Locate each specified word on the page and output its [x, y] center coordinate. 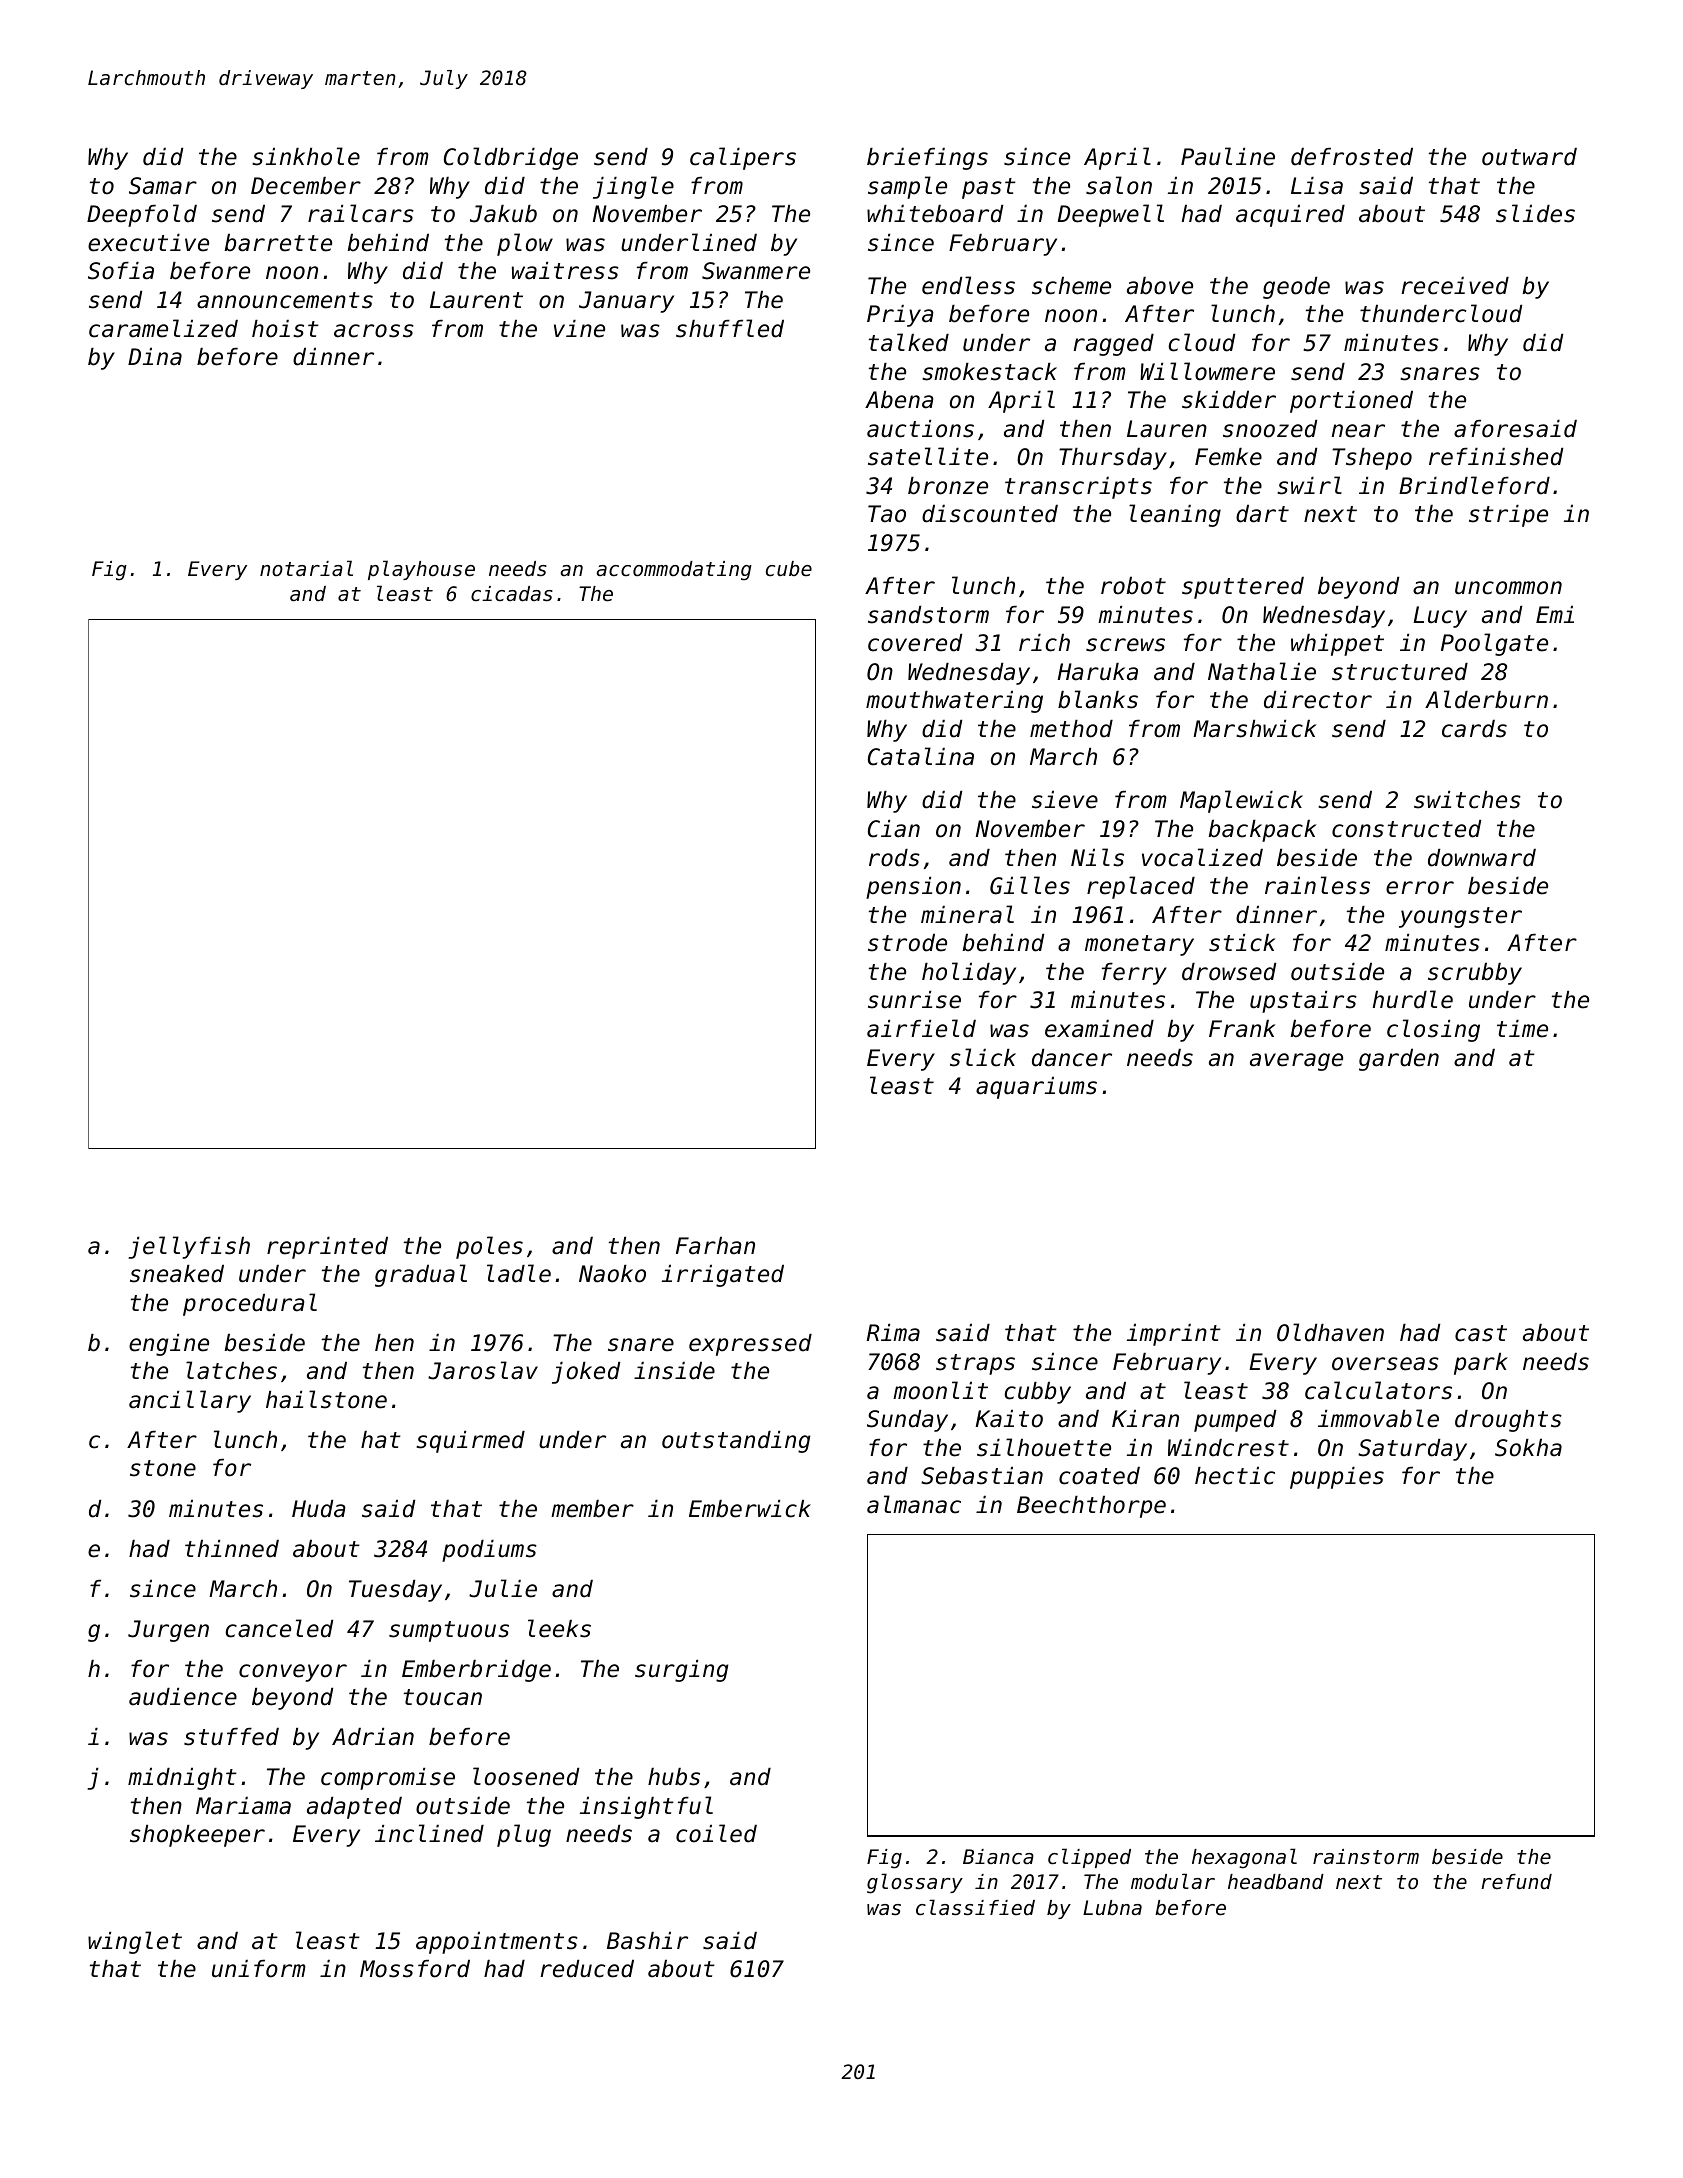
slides [1535, 213]
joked [586, 1373]
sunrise [914, 1000]
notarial [306, 568]
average [1296, 1062]
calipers [743, 158]
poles [489, 1247]
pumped [1235, 1421]
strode [907, 943]
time [1522, 1029]
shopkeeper [197, 1836]
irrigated [723, 1276]
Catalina [921, 756]
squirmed [470, 1442]
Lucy [1440, 617]
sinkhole [306, 156]
